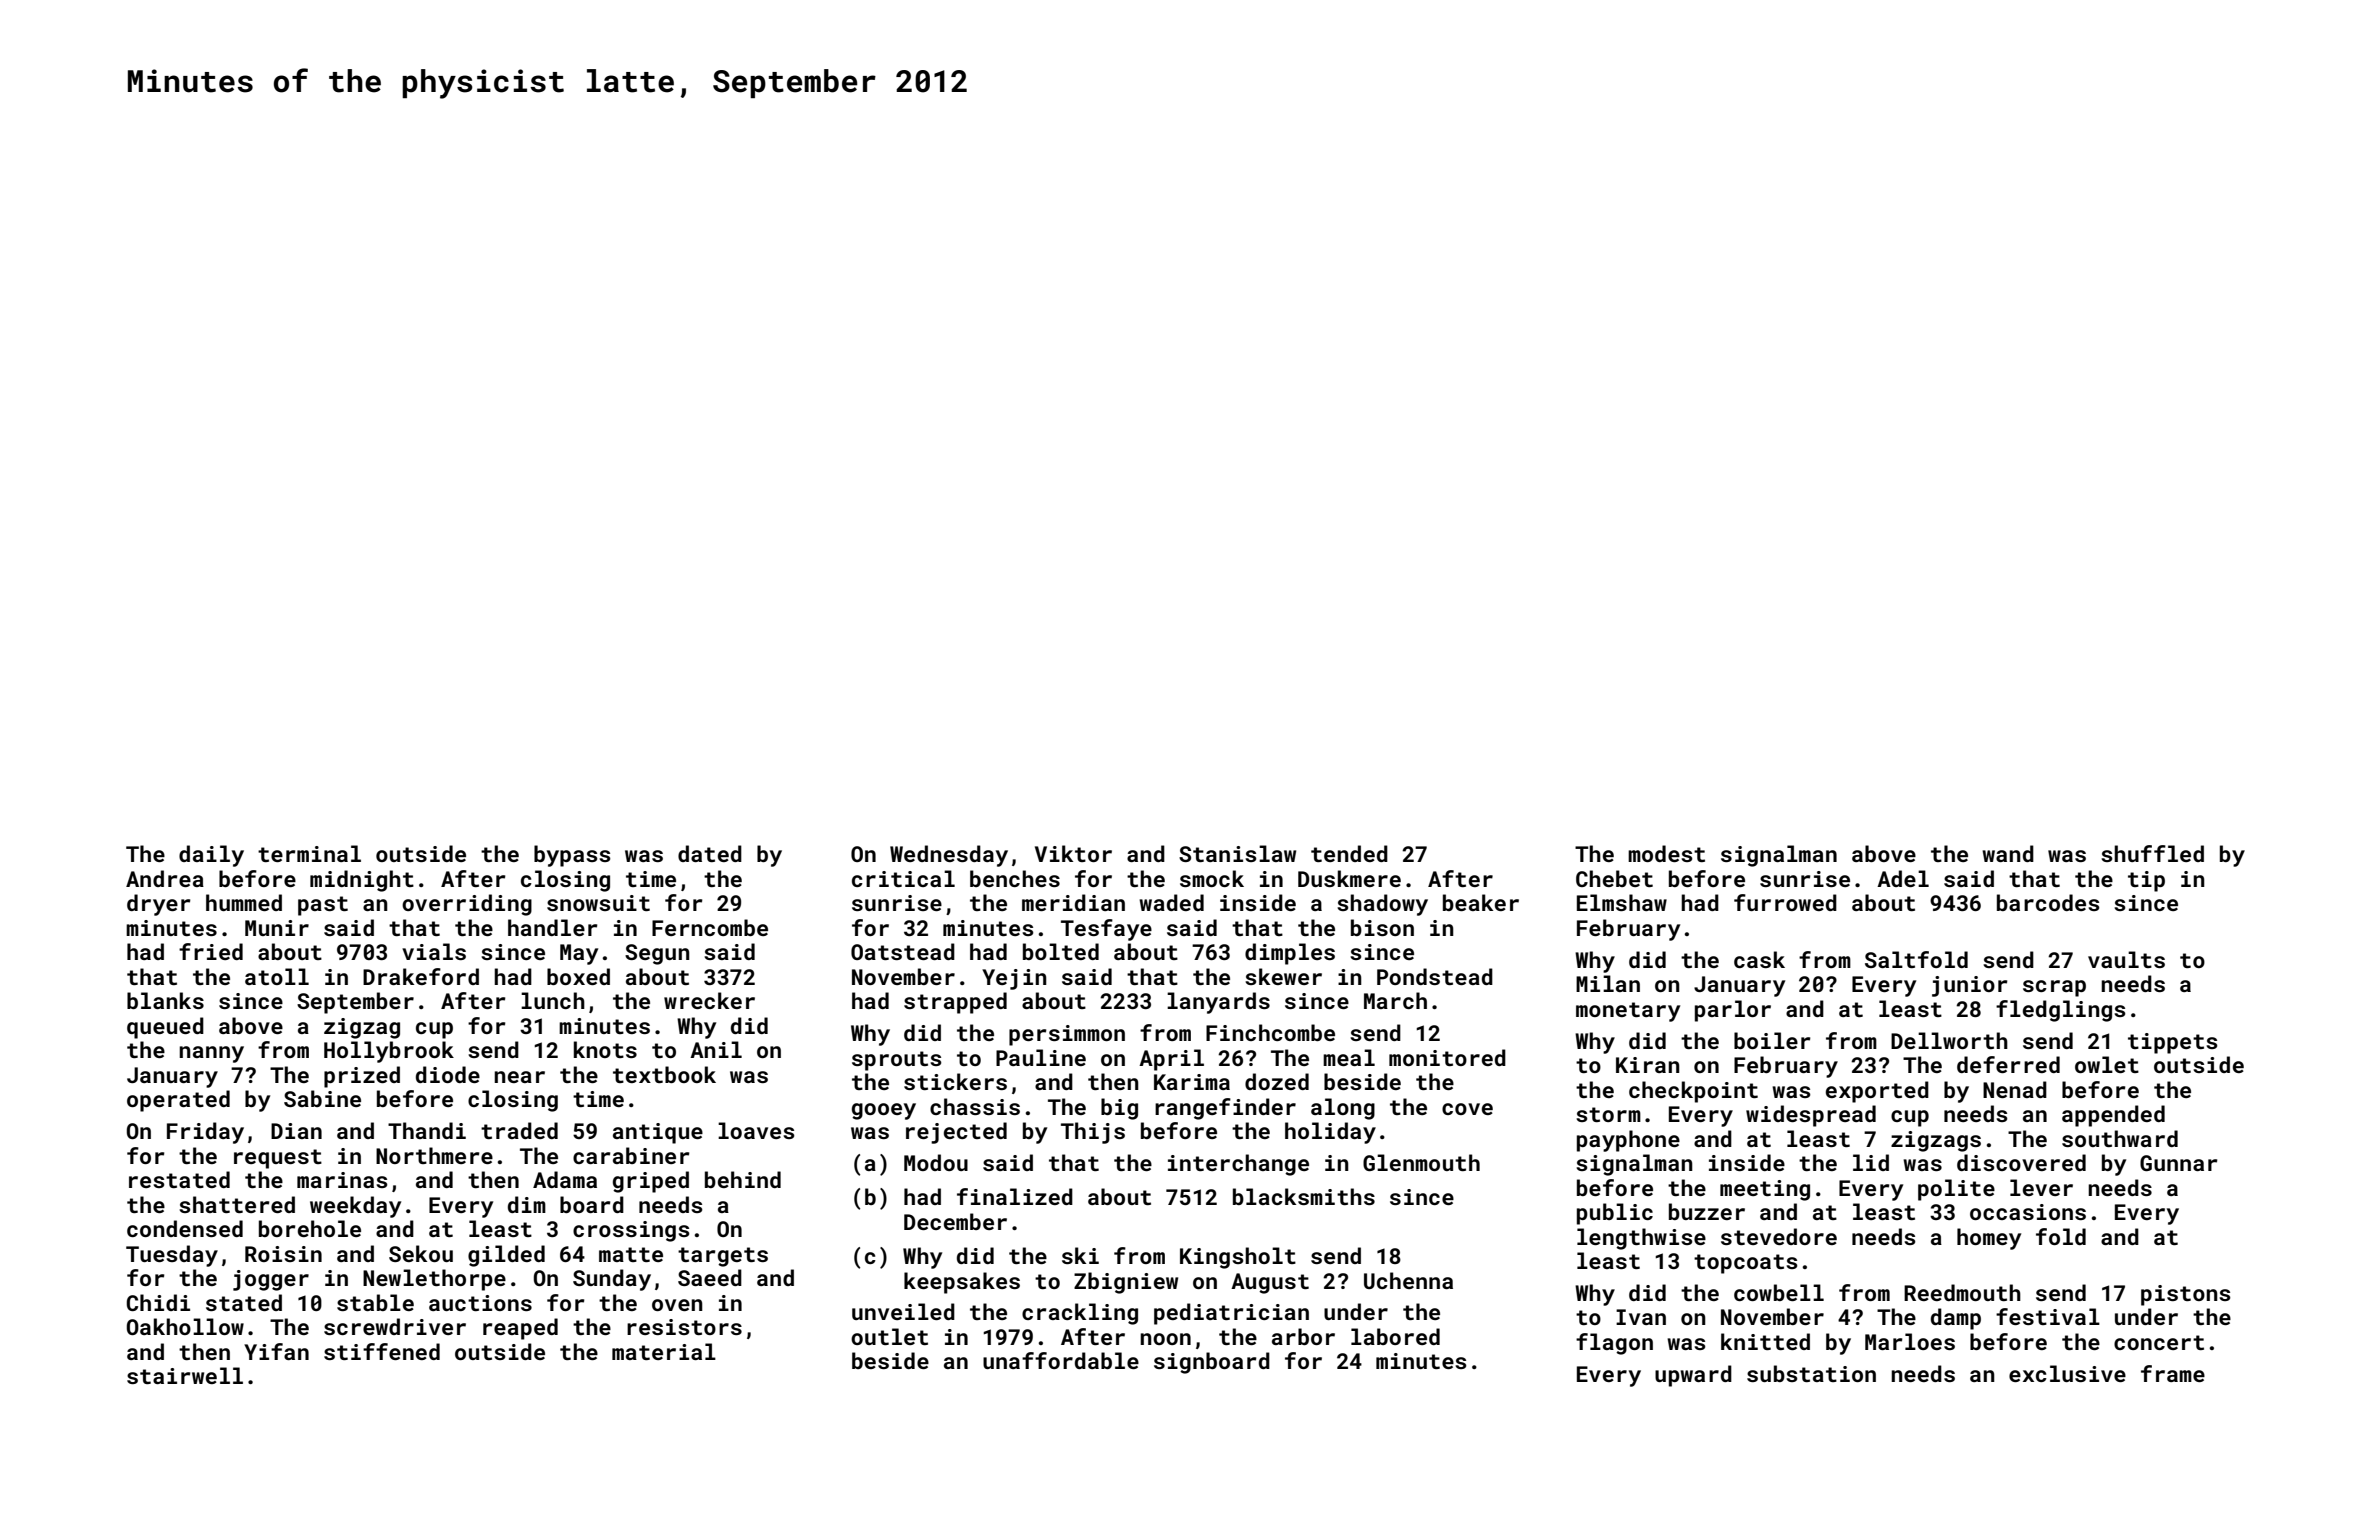 The image size is (2380, 1540). Describe the element at coordinates (1218, 1003) in the image. I see `lanyards` at that location.
